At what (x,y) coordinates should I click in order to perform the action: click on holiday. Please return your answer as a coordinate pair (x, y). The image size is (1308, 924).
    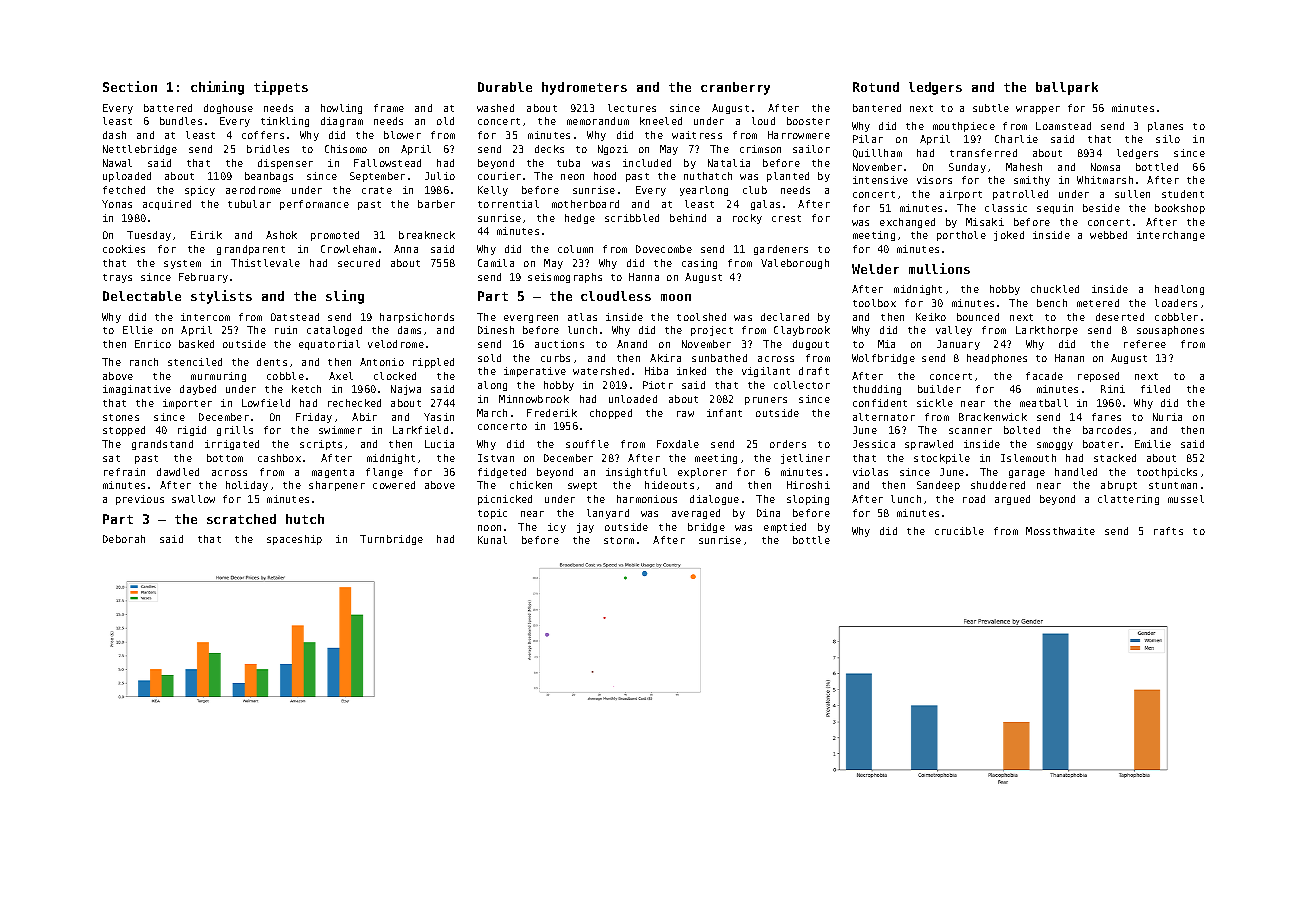
    Looking at the image, I should click on (247, 486).
